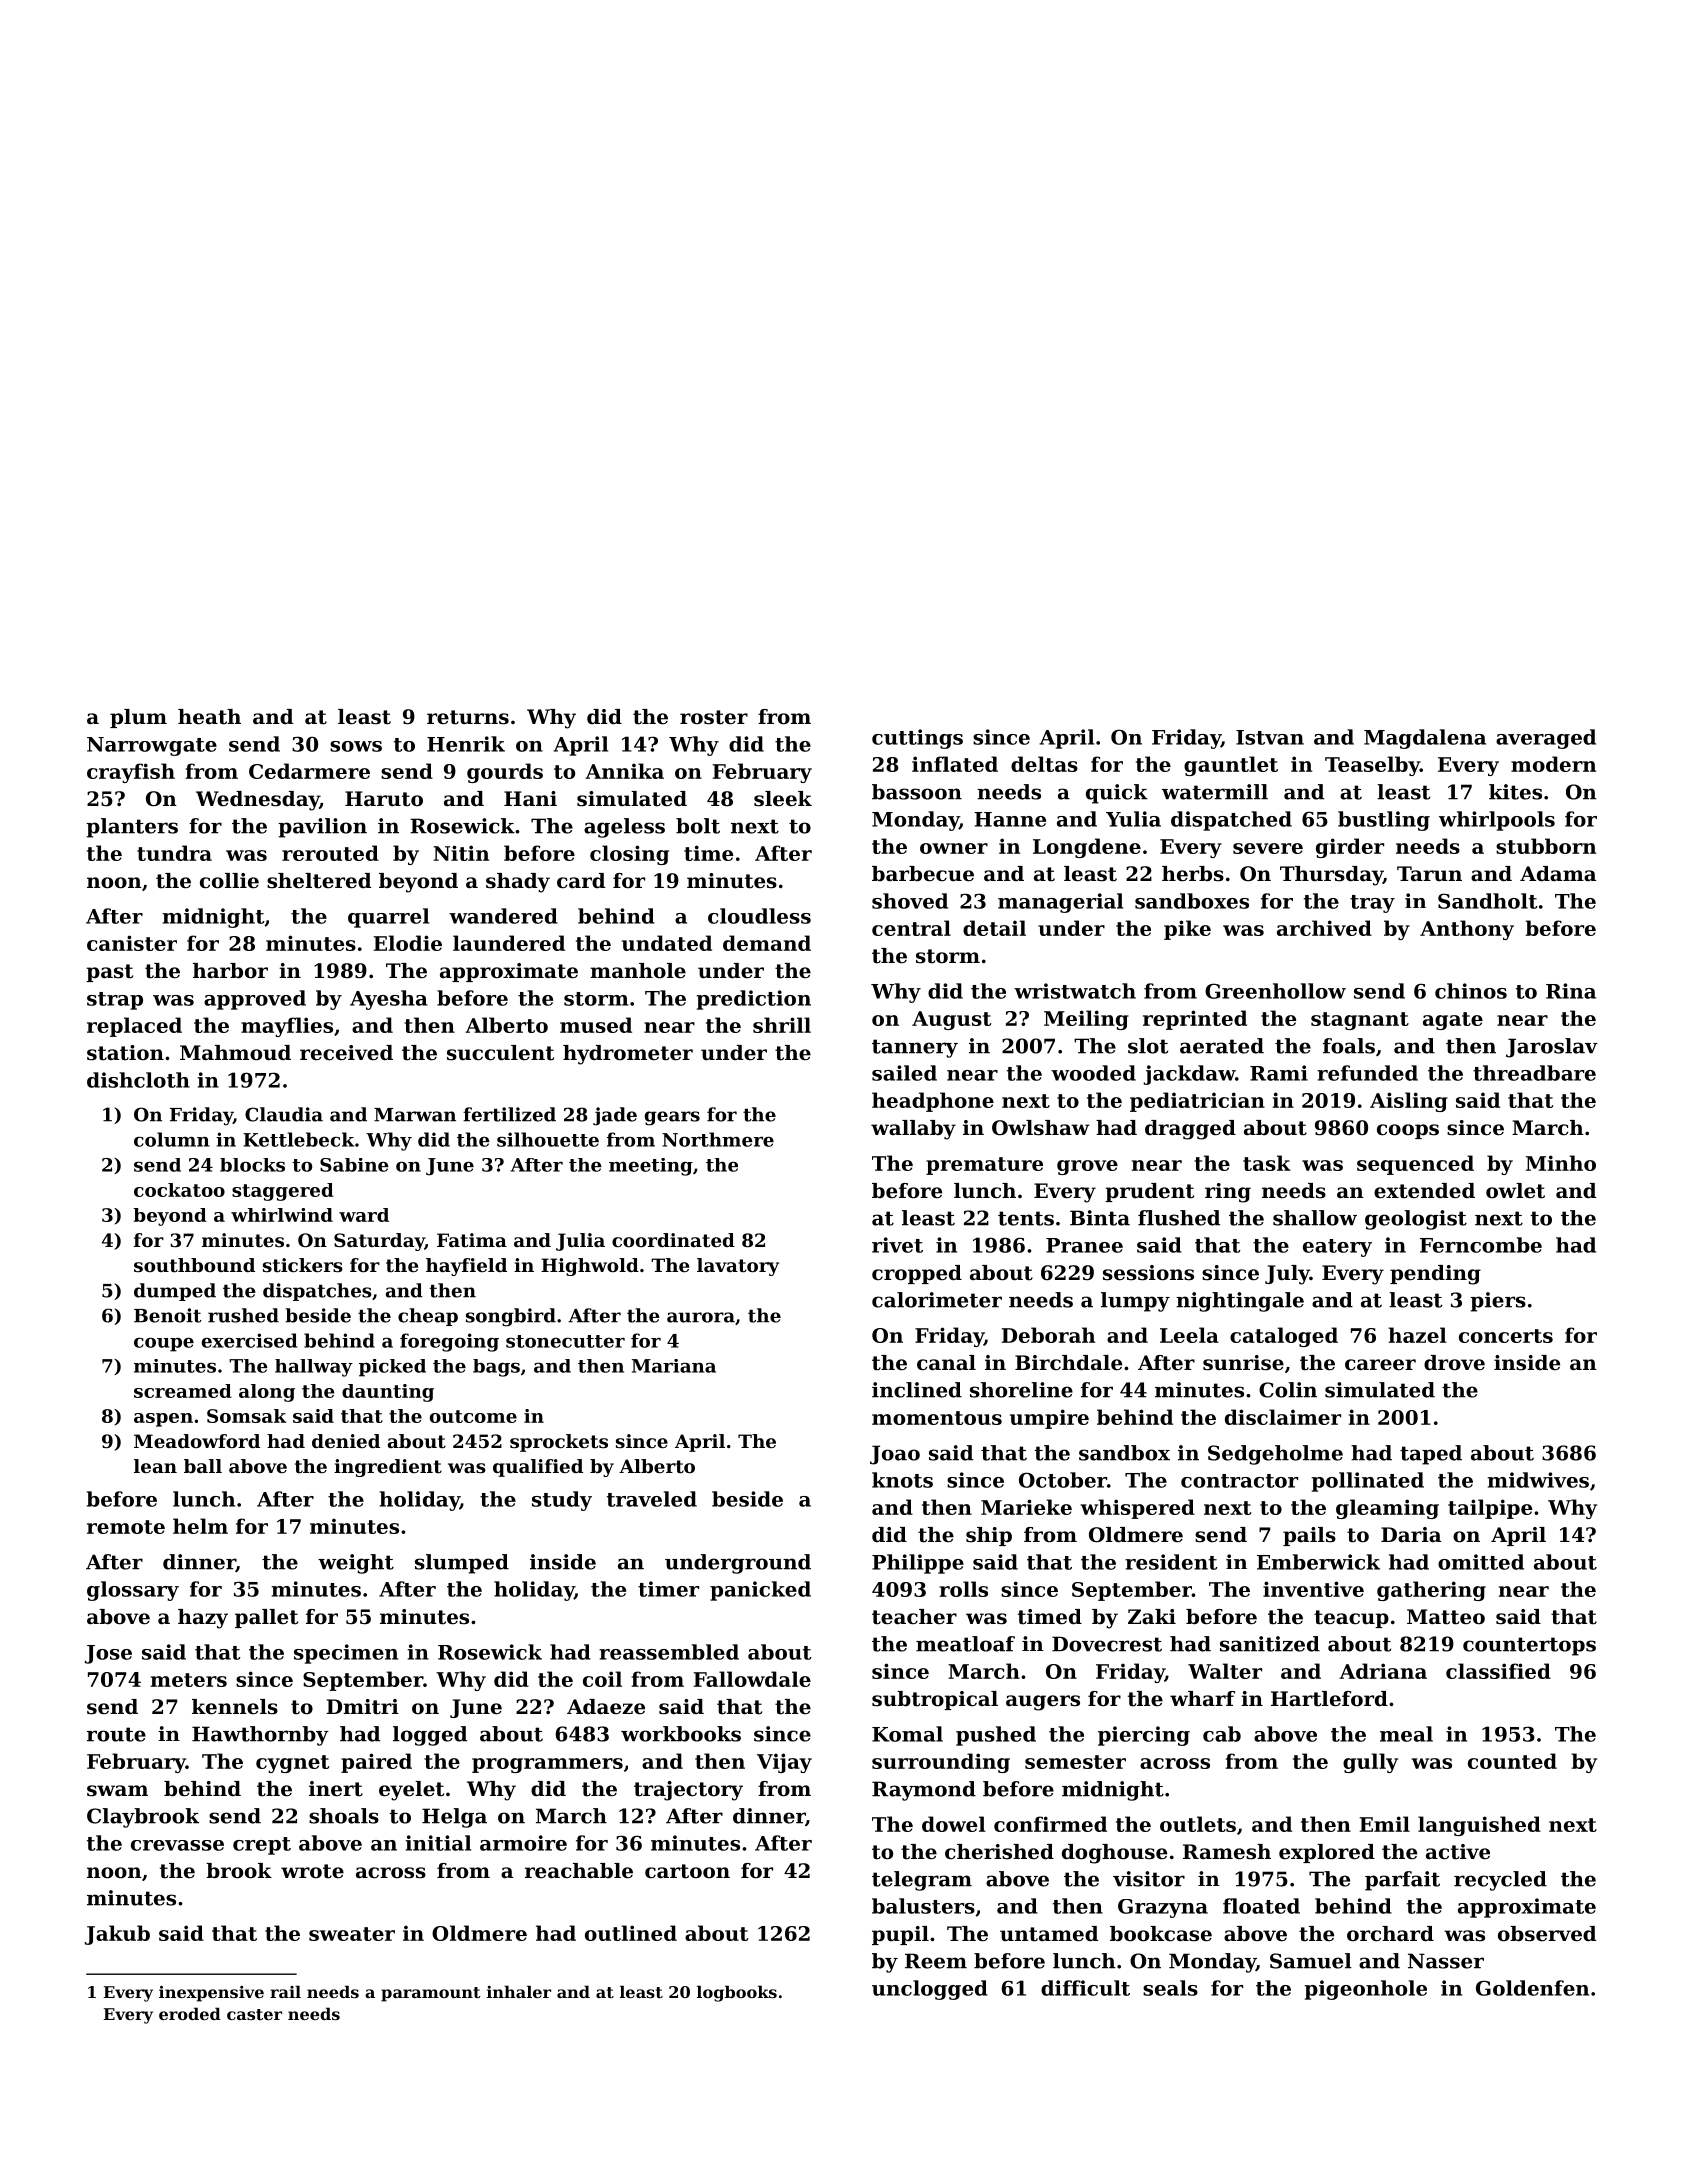  What do you see at coordinates (1387, 1509) in the image?
I see `gleaming` at bounding box center [1387, 1509].
